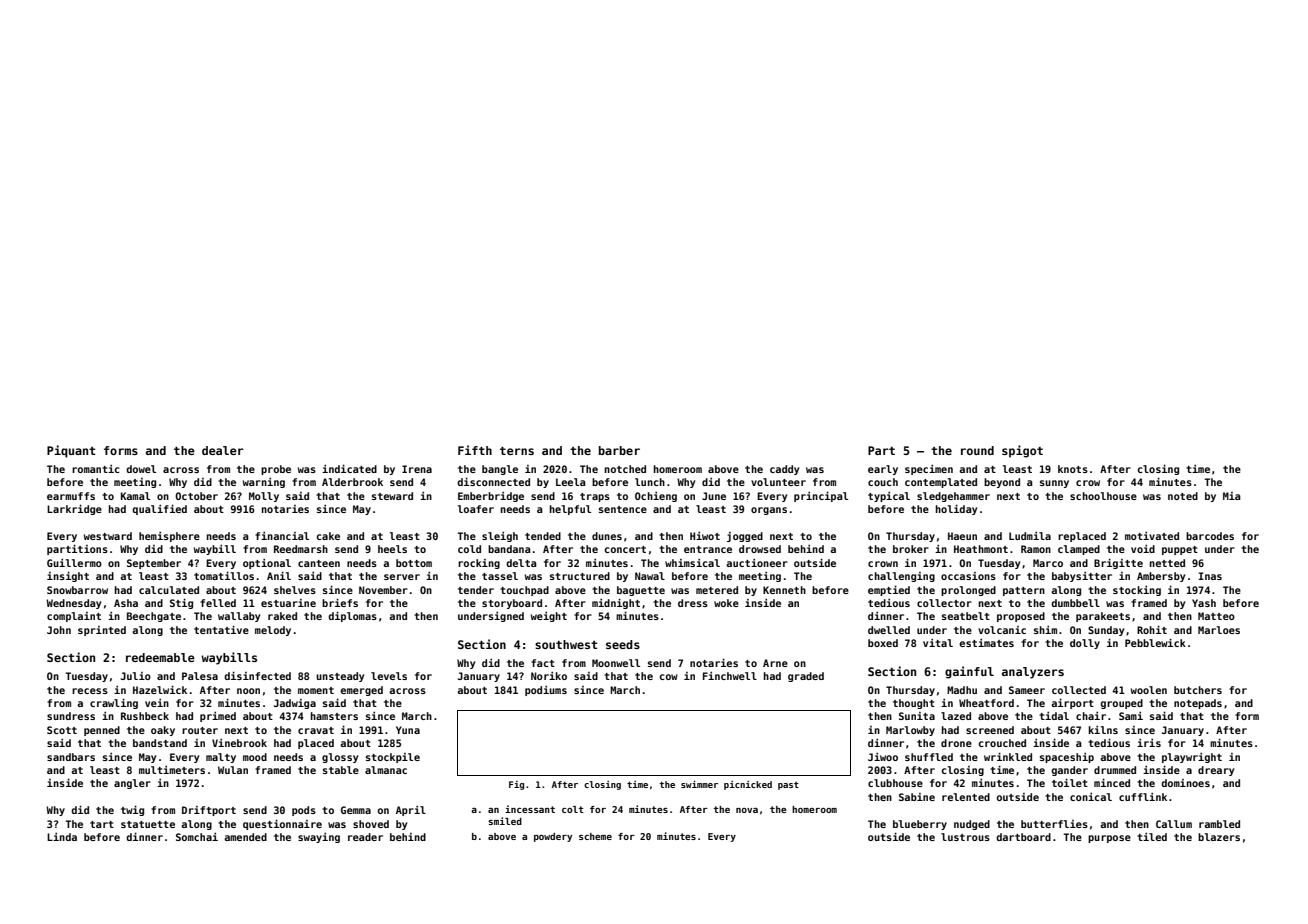 The height and width of the screenshot is (924, 1308). What do you see at coordinates (1155, 642) in the screenshot?
I see `Pebblewick` at bounding box center [1155, 642].
